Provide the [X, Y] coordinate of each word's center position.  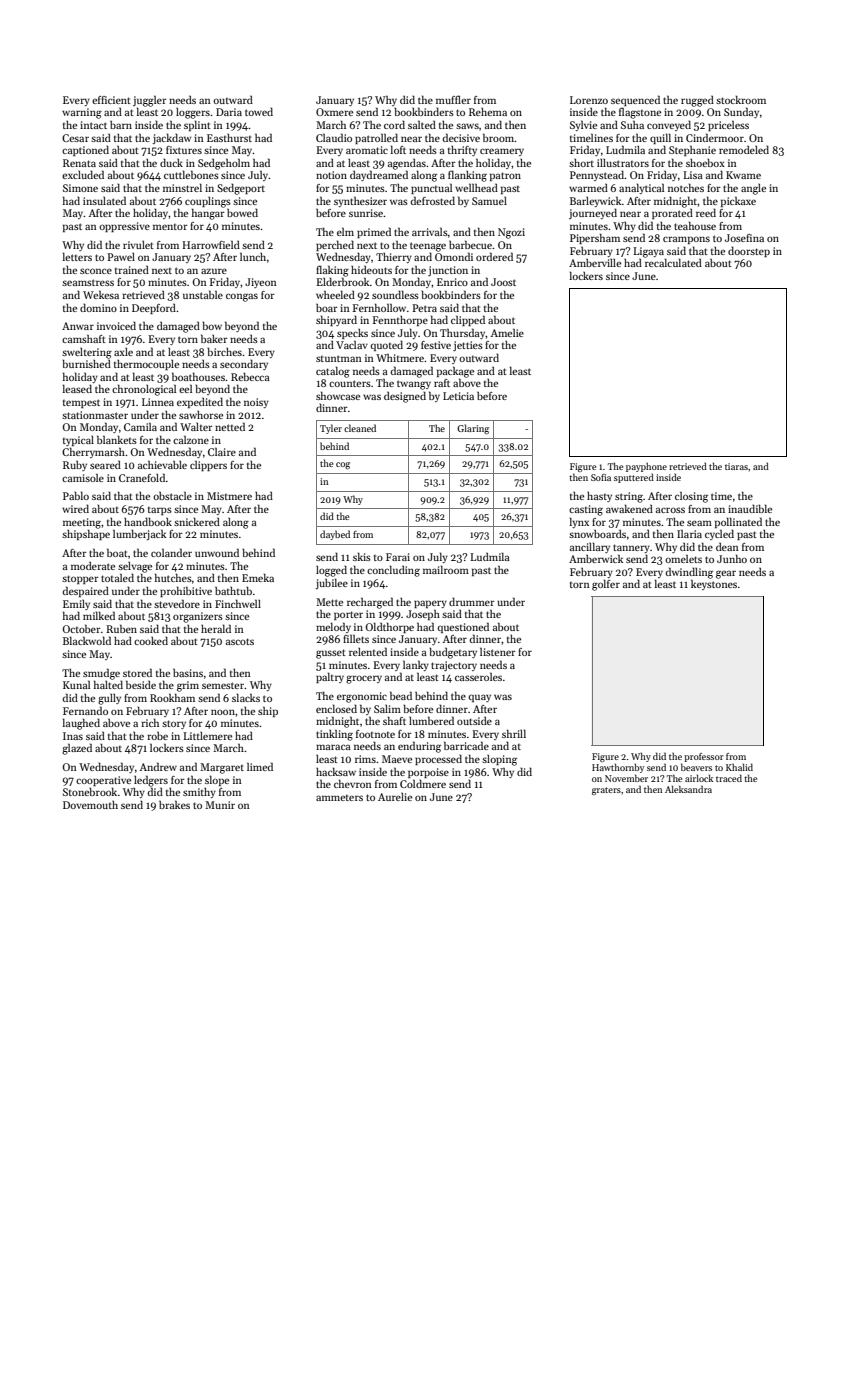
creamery [502, 152]
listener [498, 651]
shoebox [705, 163]
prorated [672, 213]
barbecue [471, 244]
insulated [104, 200]
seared [105, 464]
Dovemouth [90, 805]
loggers [193, 113]
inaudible [750, 508]
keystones [714, 584]
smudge [101, 674]
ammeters [339, 798]
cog [343, 465]
